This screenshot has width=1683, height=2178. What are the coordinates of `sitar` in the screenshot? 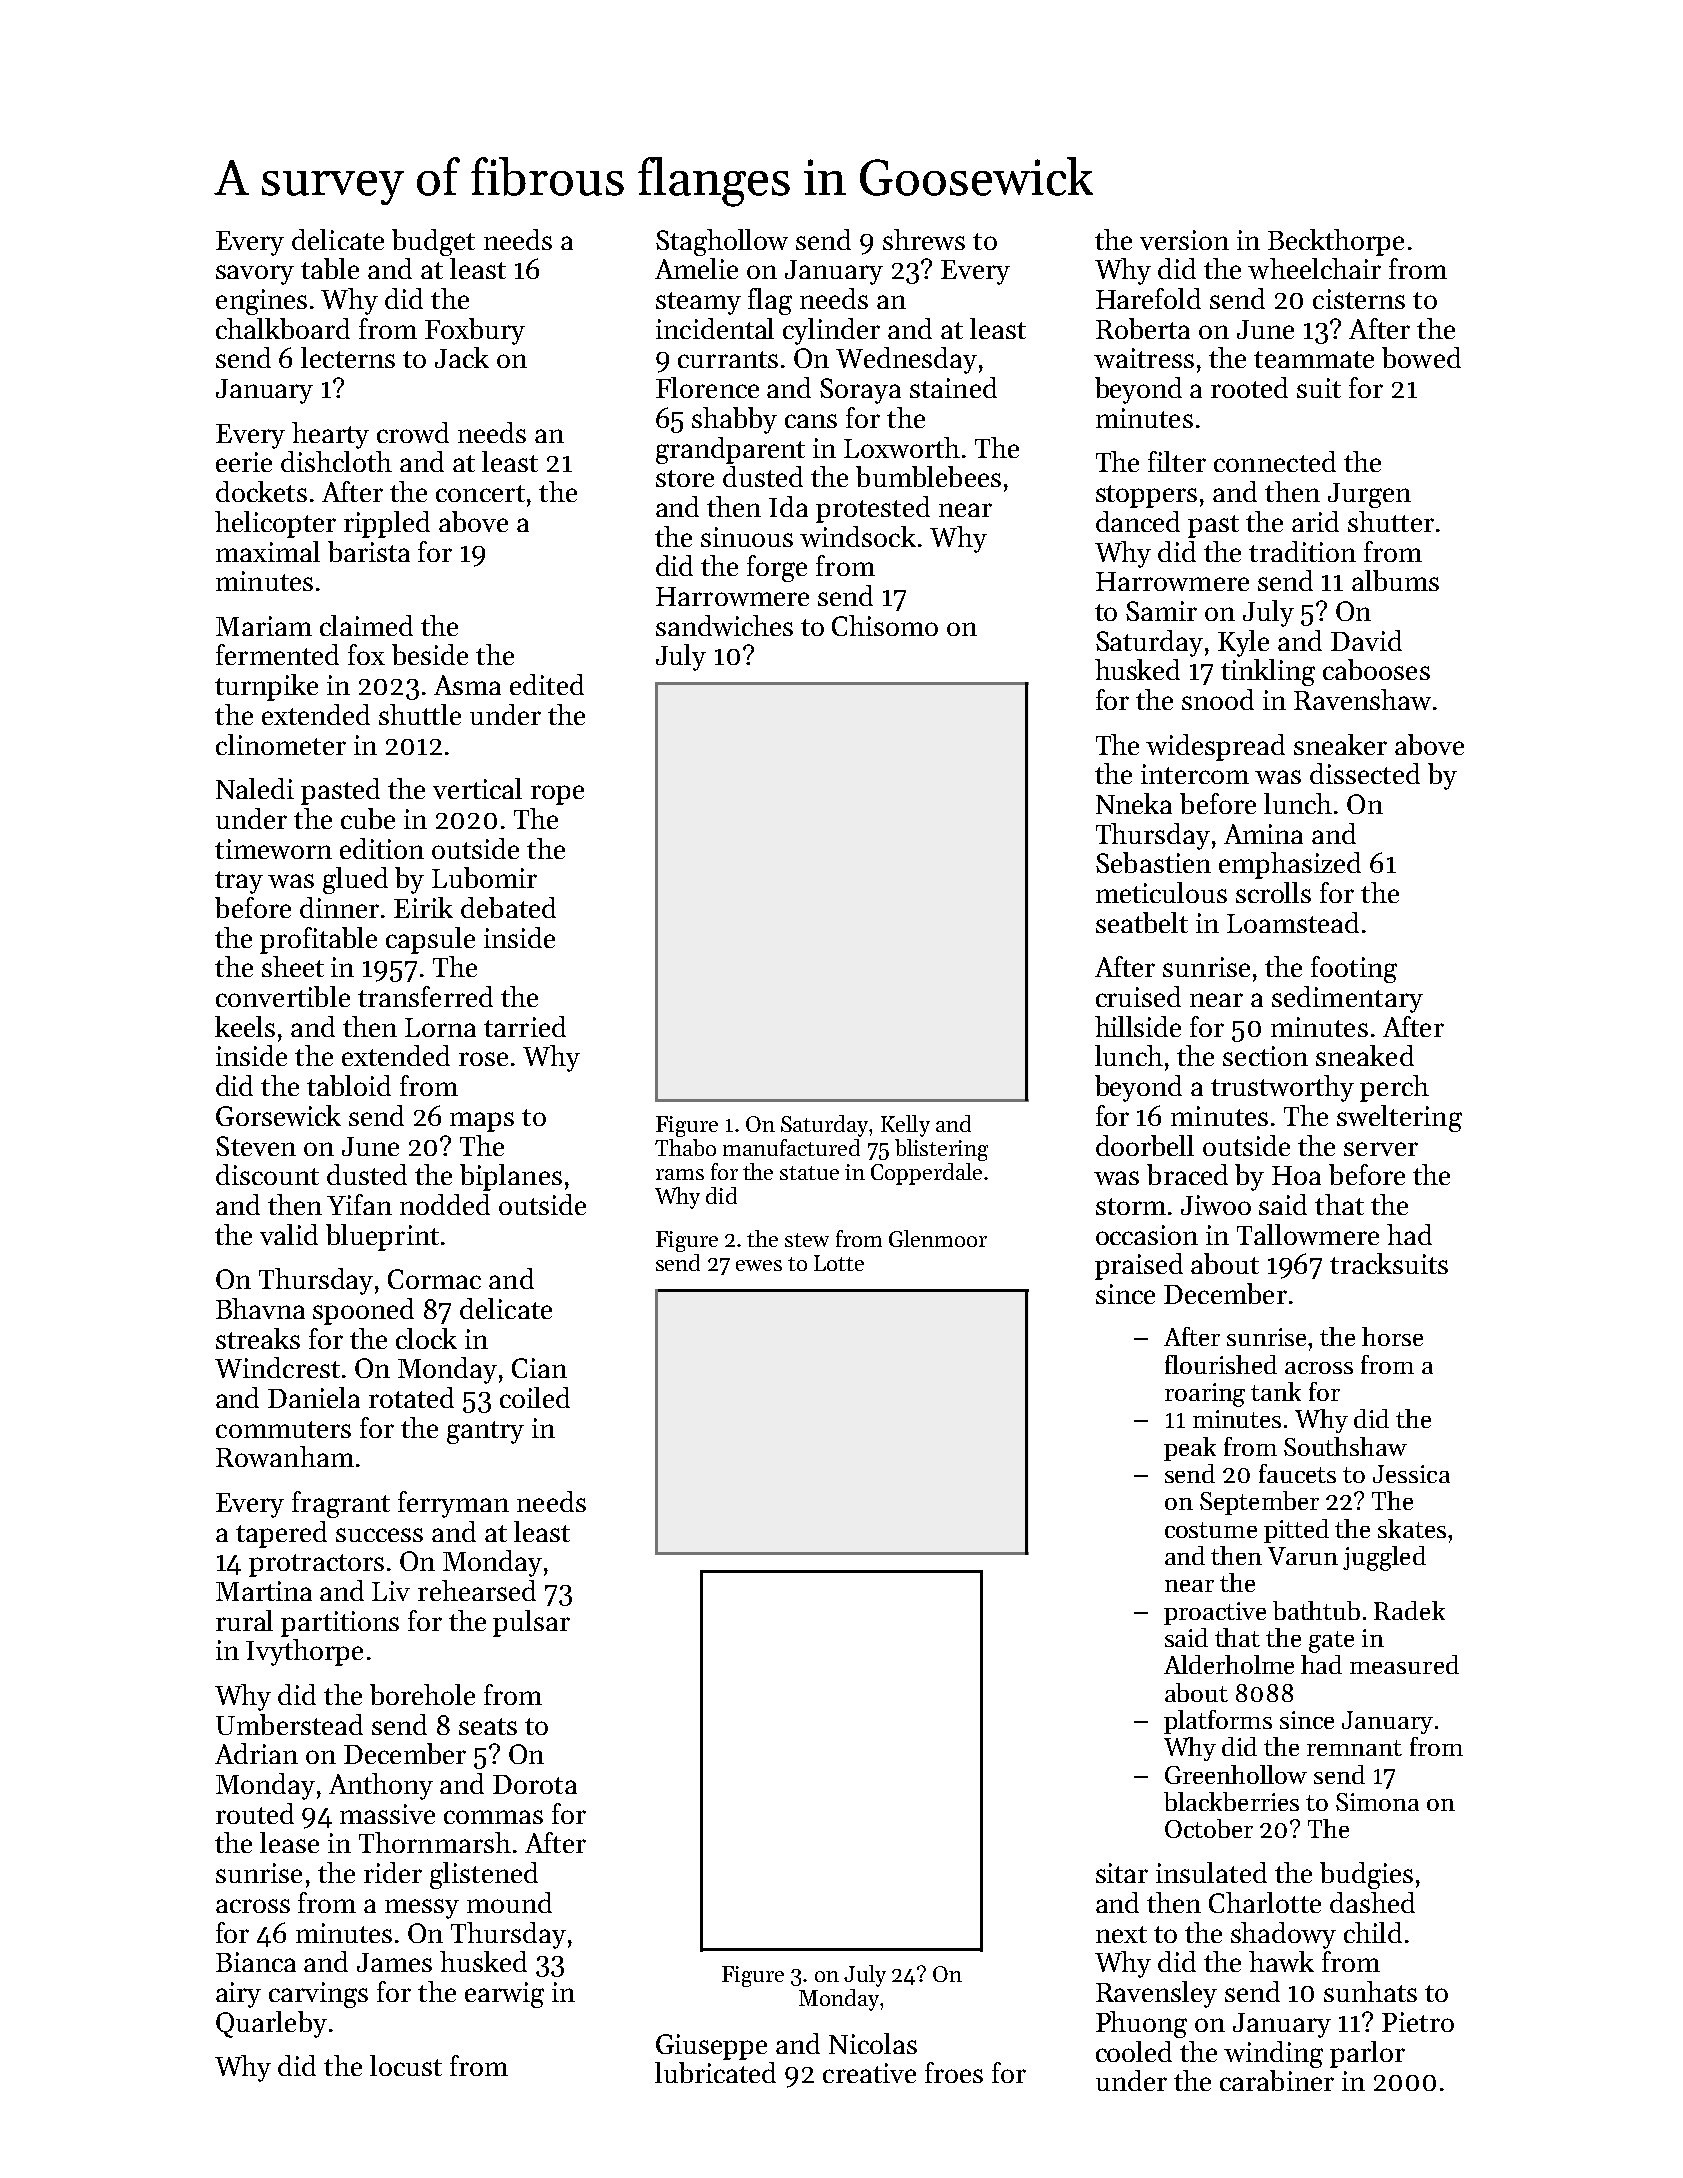 It's located at (1122, 1873).
